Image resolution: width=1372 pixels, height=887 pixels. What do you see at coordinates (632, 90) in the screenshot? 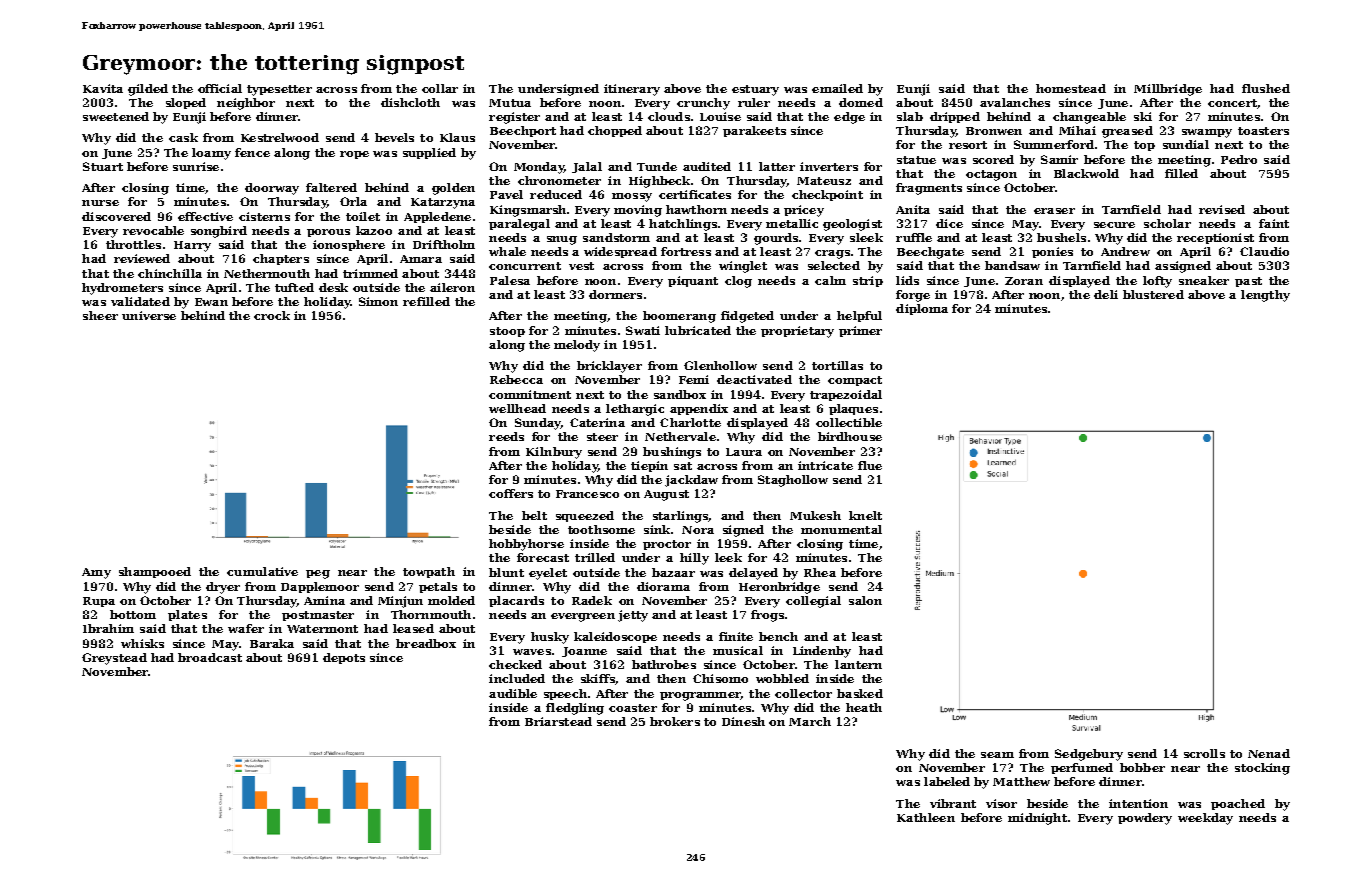
I see `itinerary` at bounding box center [632, 90].
